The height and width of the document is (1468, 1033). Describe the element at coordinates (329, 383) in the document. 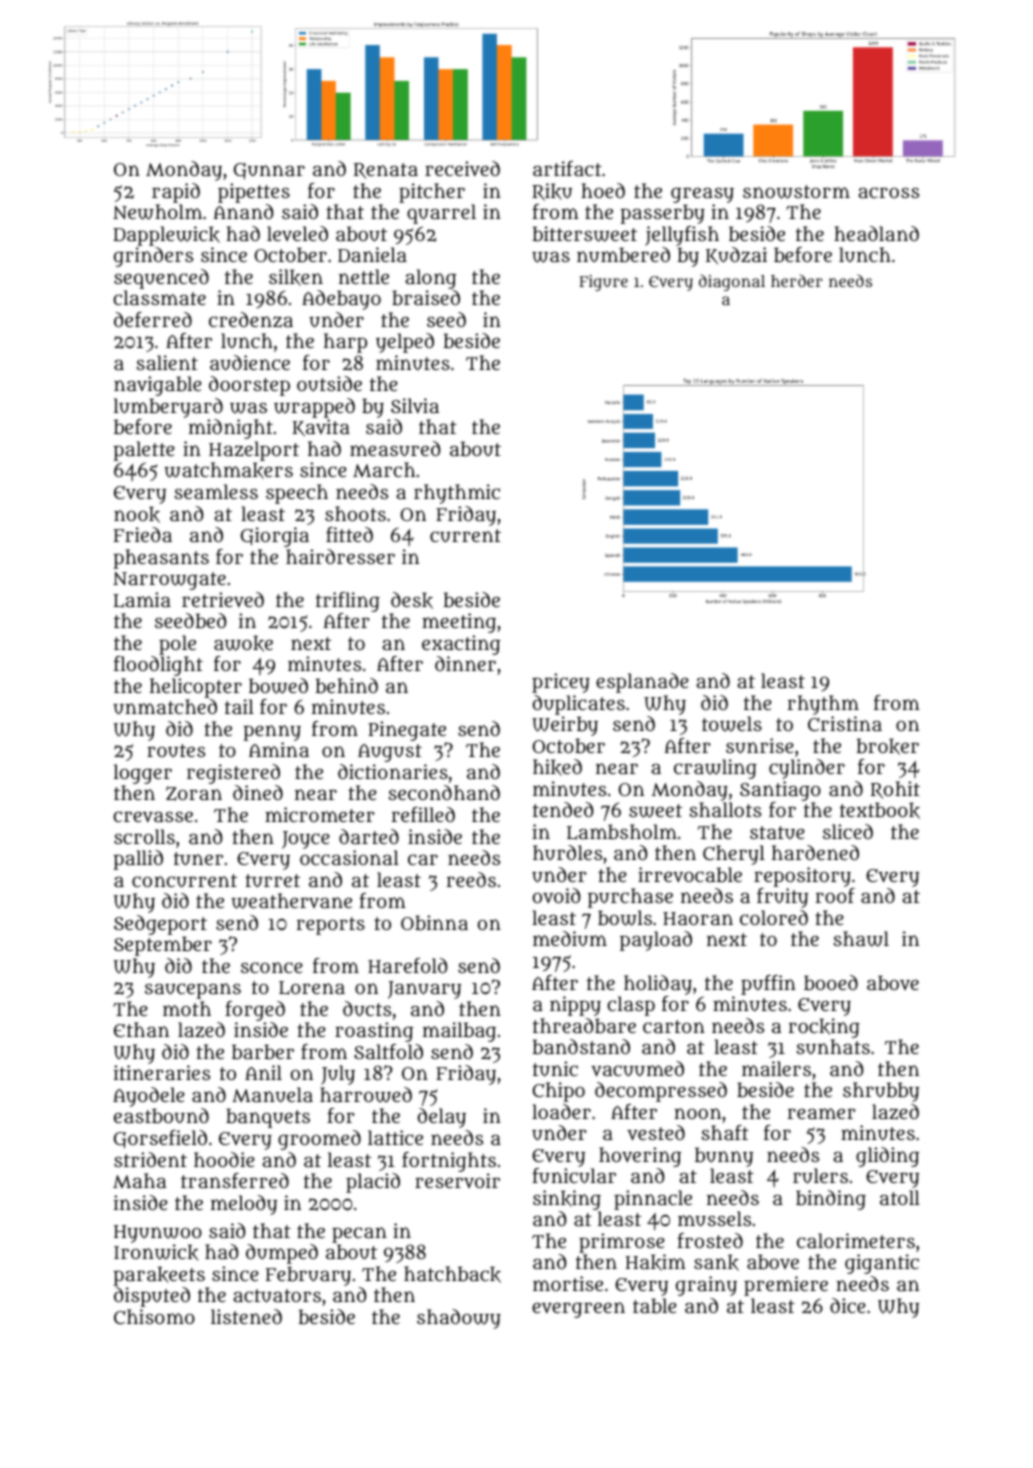

I see `outside` at that location.
